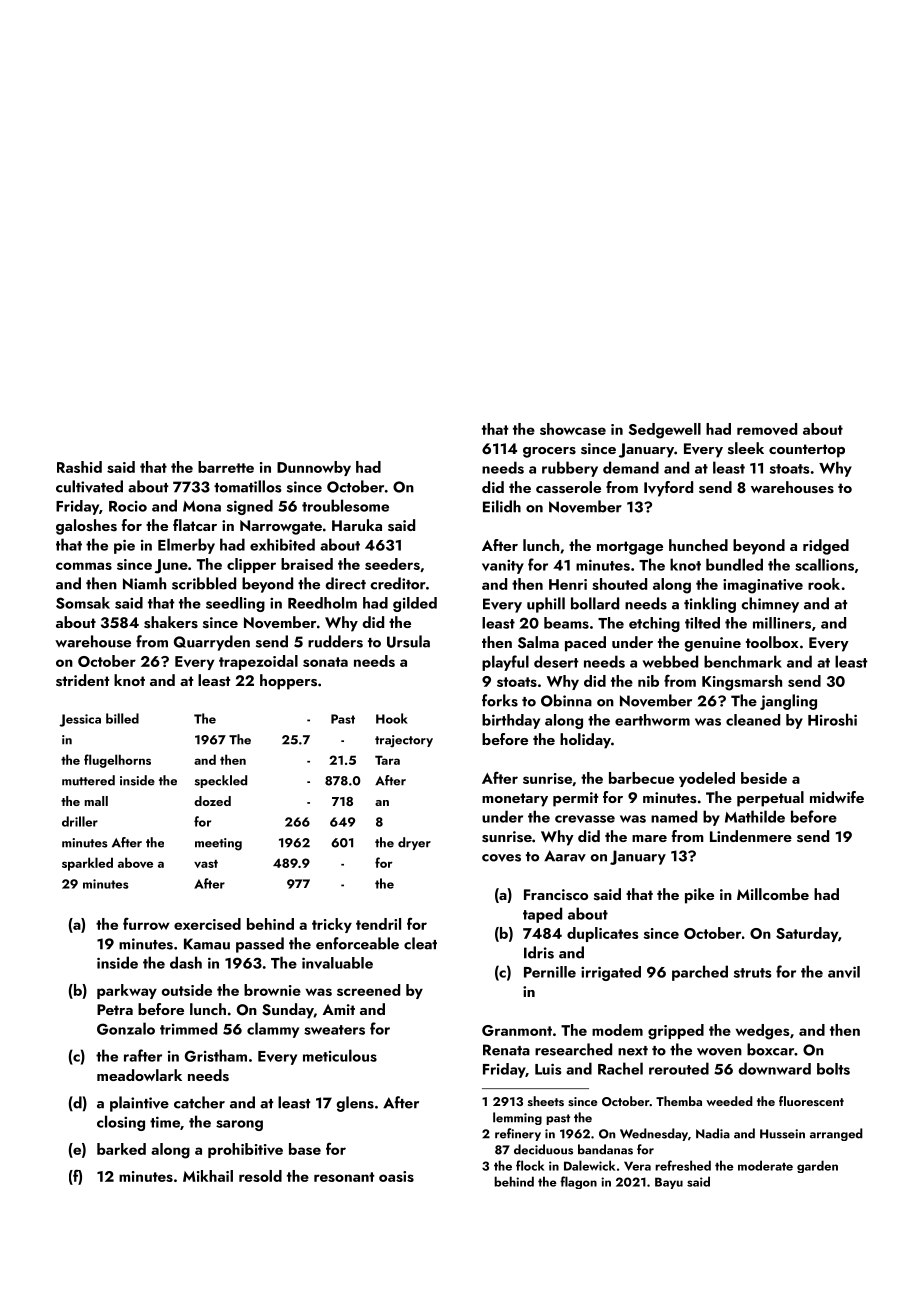  What do you see at coordinates (88, 780) in the page?
I see `muttered` at bounding box center [88, 780].
